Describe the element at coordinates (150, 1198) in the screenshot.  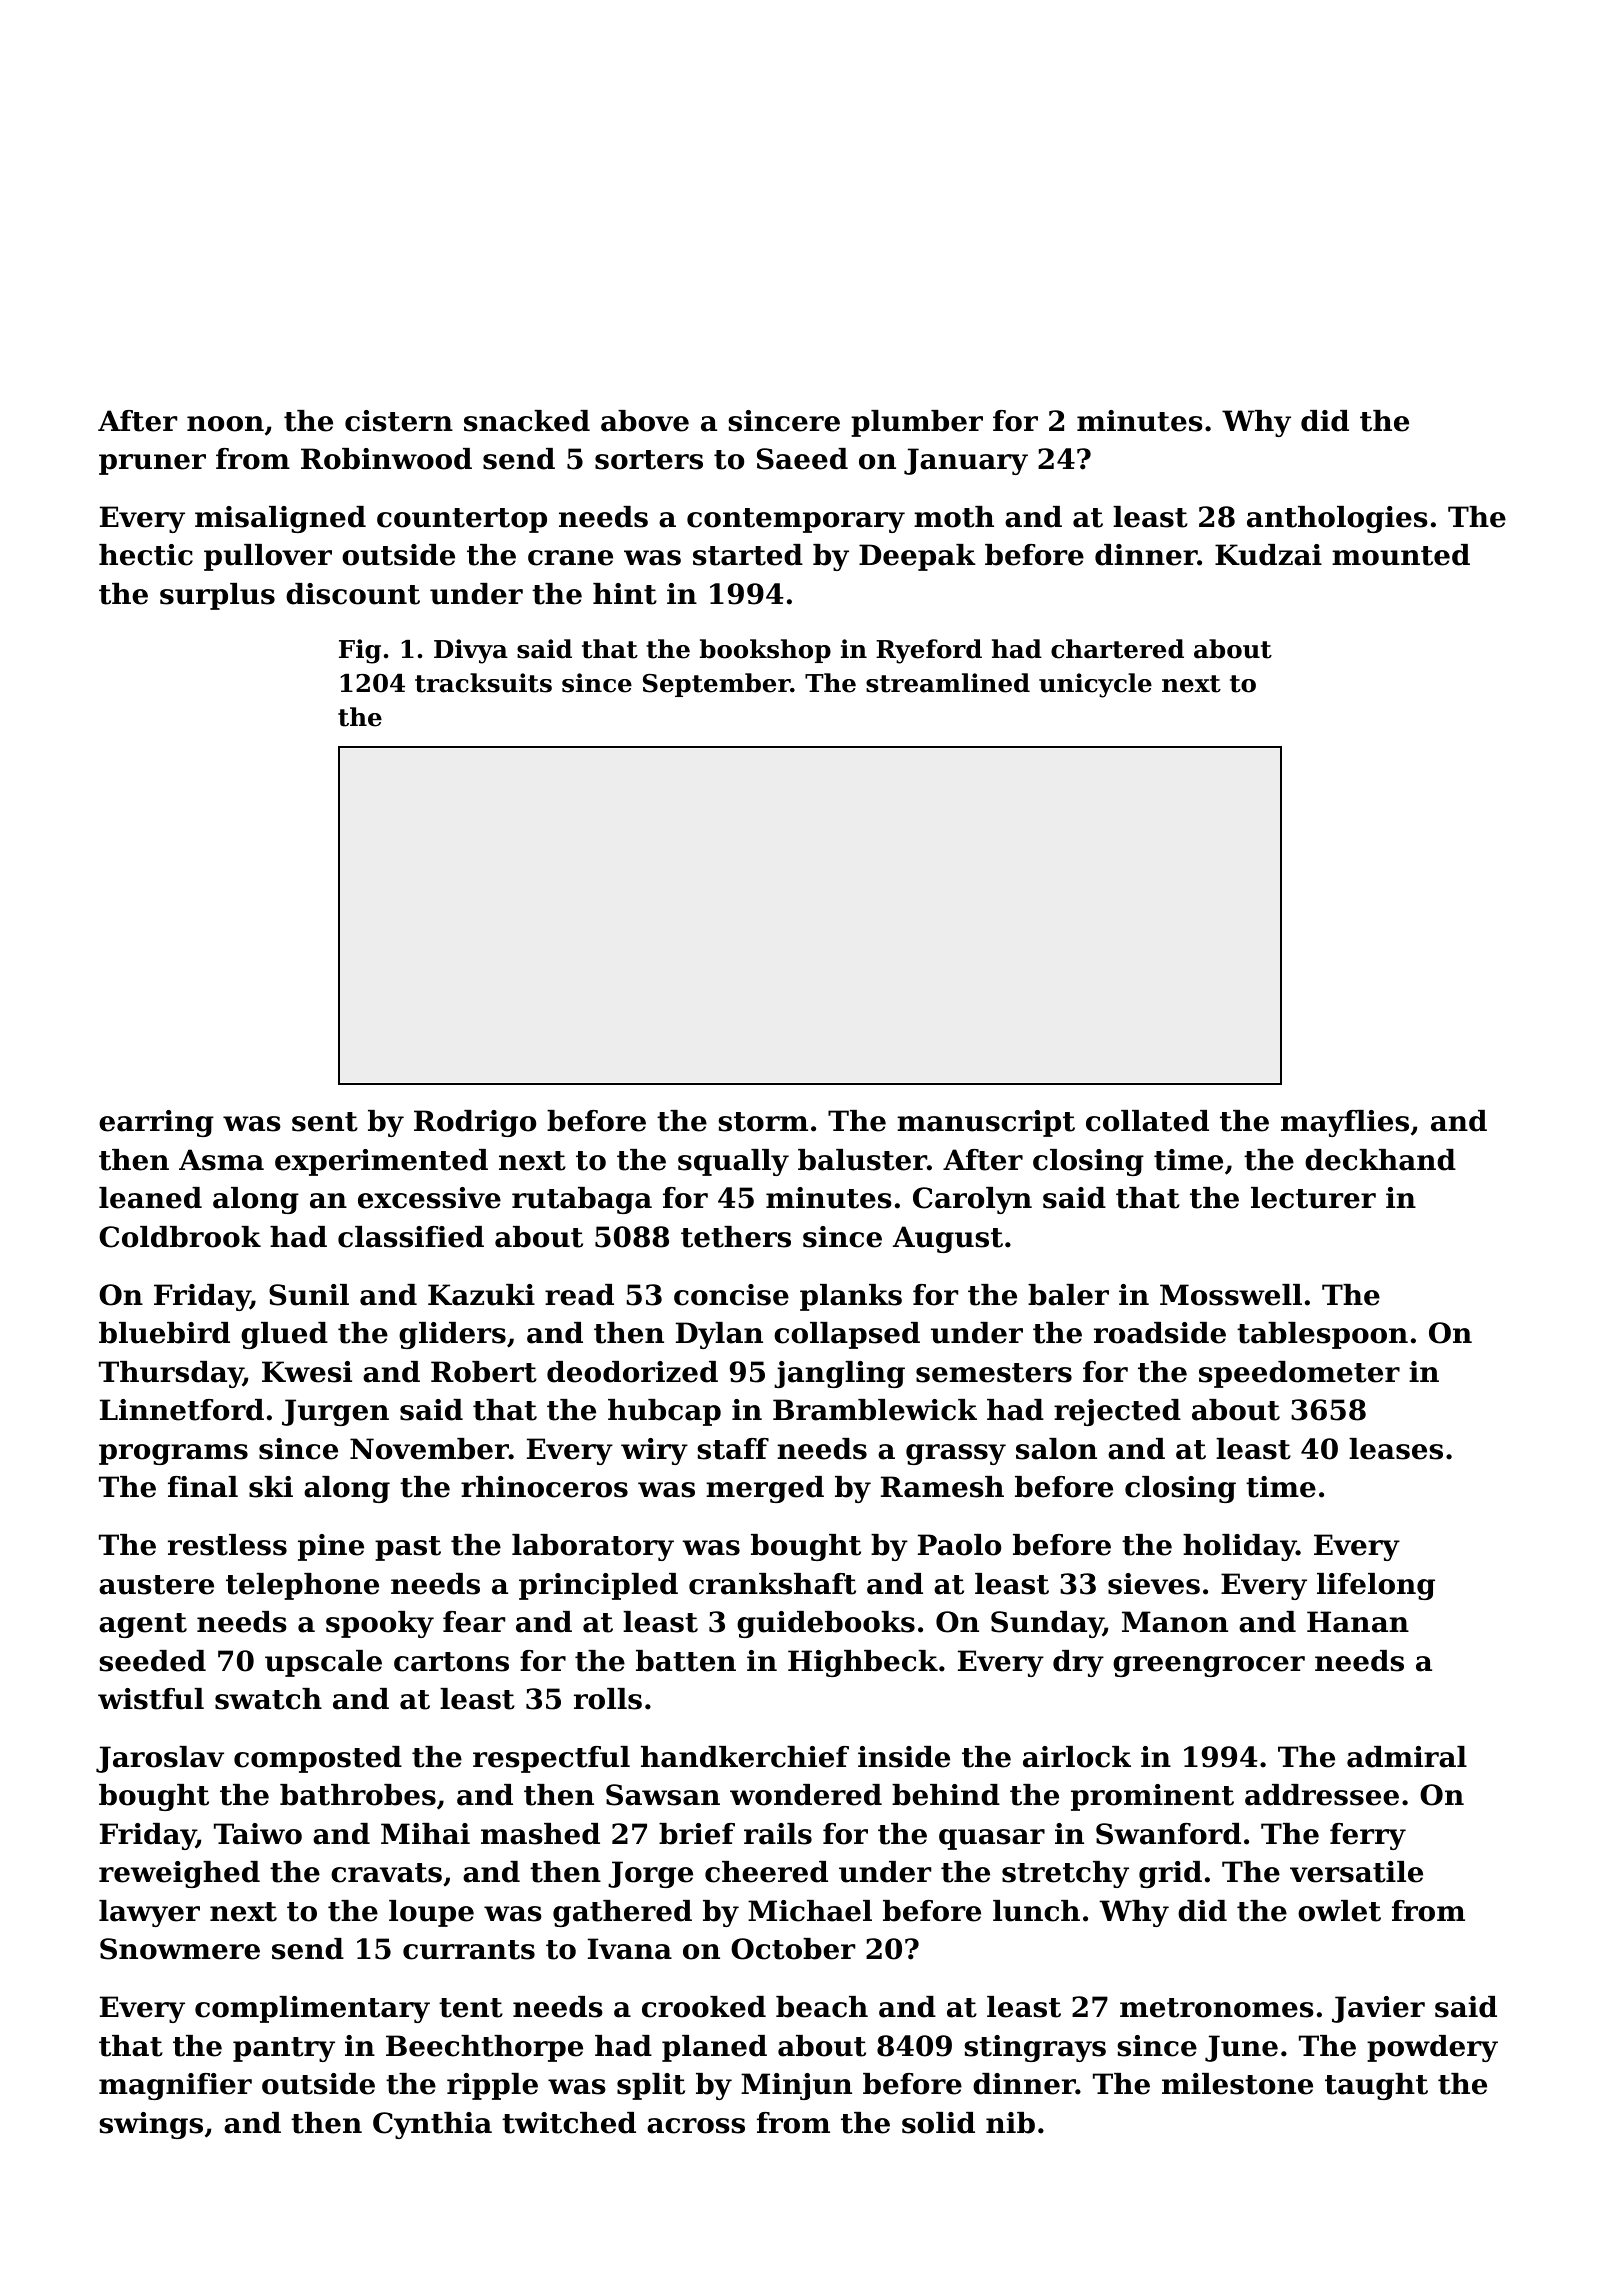
I see `leaned` at that location.
